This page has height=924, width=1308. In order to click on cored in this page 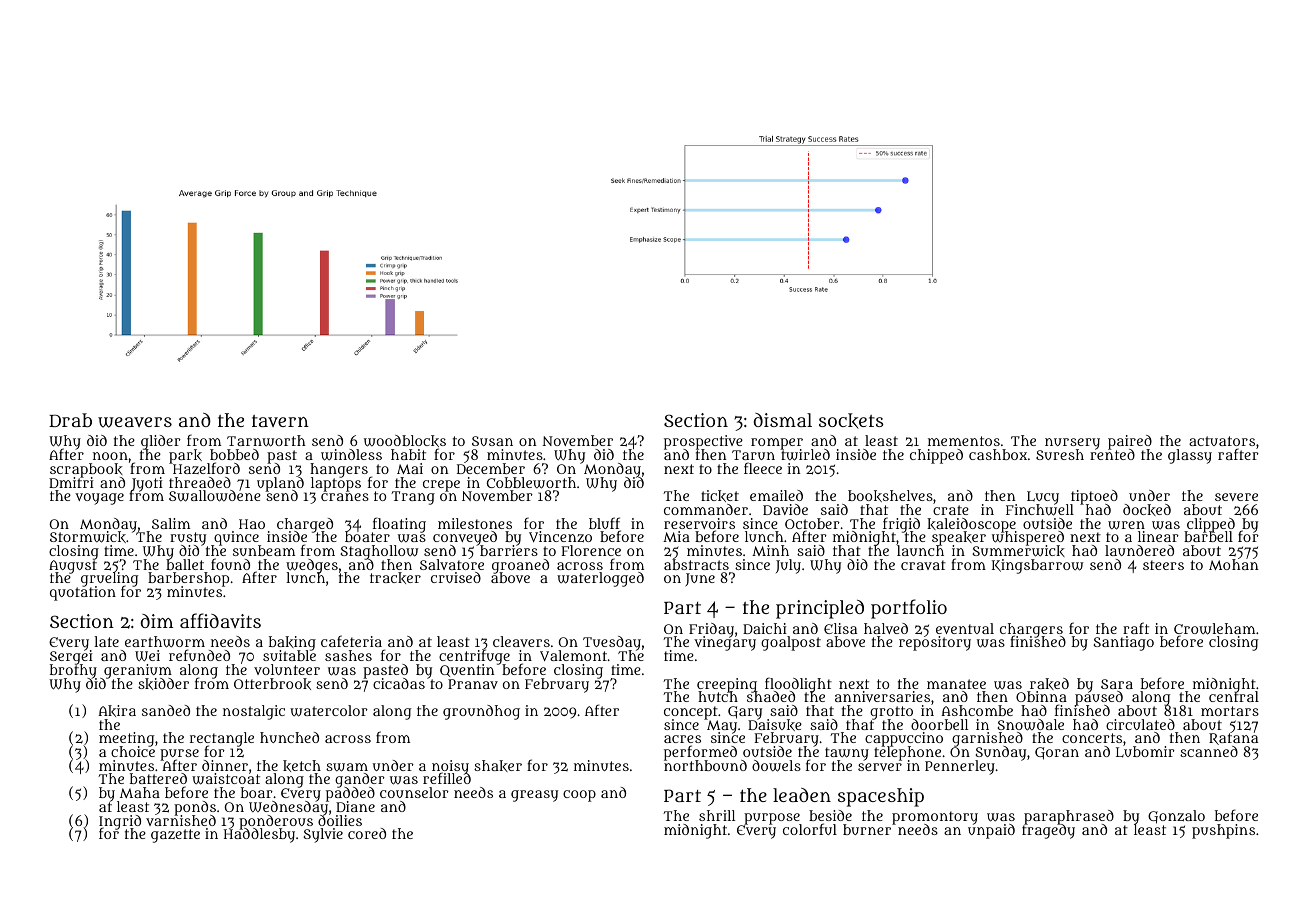, I will do `click(367, 833)`.
